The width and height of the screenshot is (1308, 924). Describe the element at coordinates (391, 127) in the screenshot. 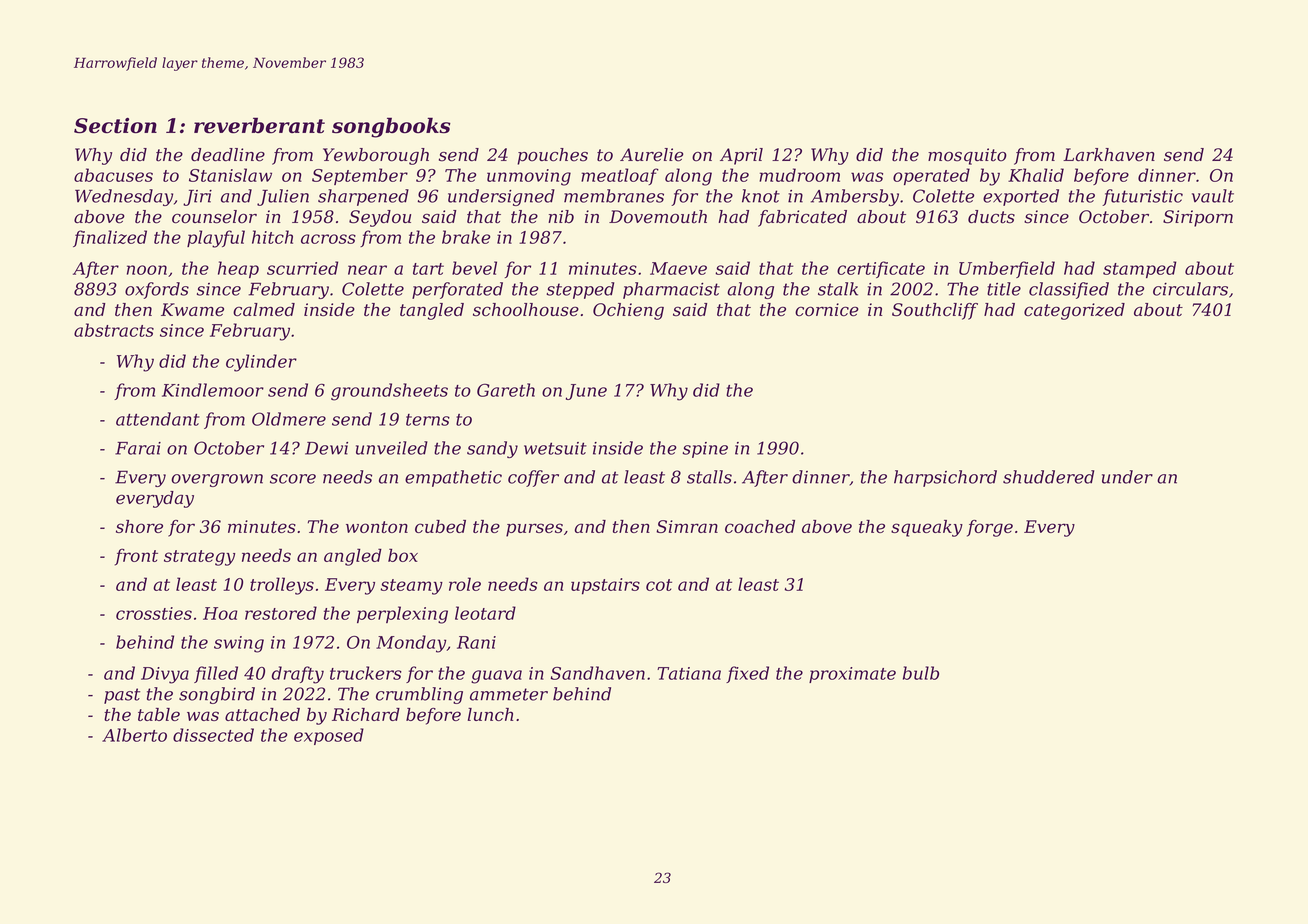

I see `songbooks` at that location.
